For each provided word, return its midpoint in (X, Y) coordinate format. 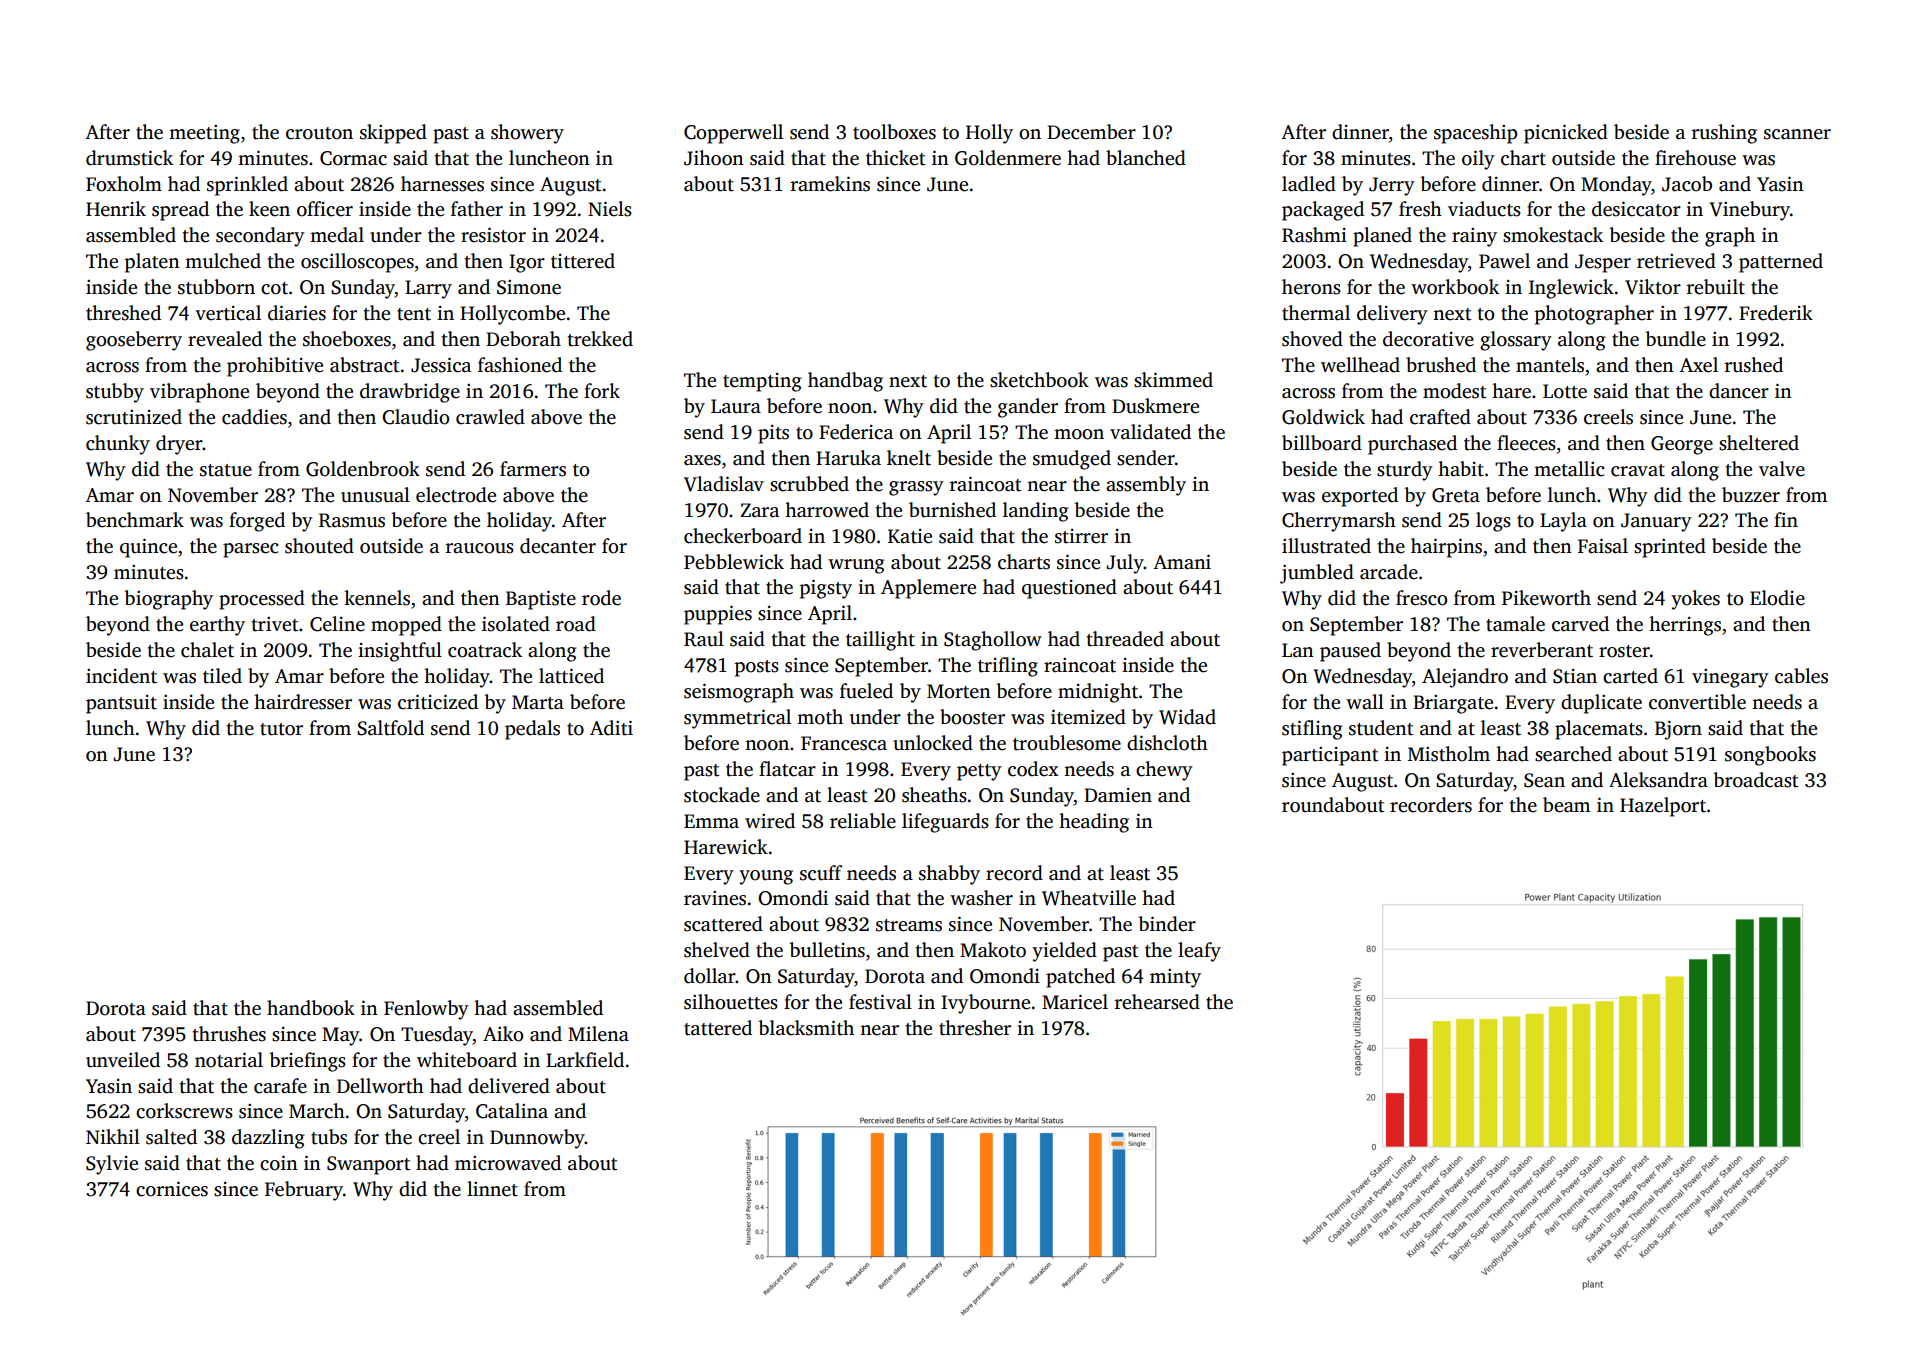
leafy (1199, 952)
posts (757, 668)
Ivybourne (985, 1004)
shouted (319, 546)
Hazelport (1663, 807)
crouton (319, 133)
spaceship (1475, 134)
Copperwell (733, 134)
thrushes (229, 1034)
